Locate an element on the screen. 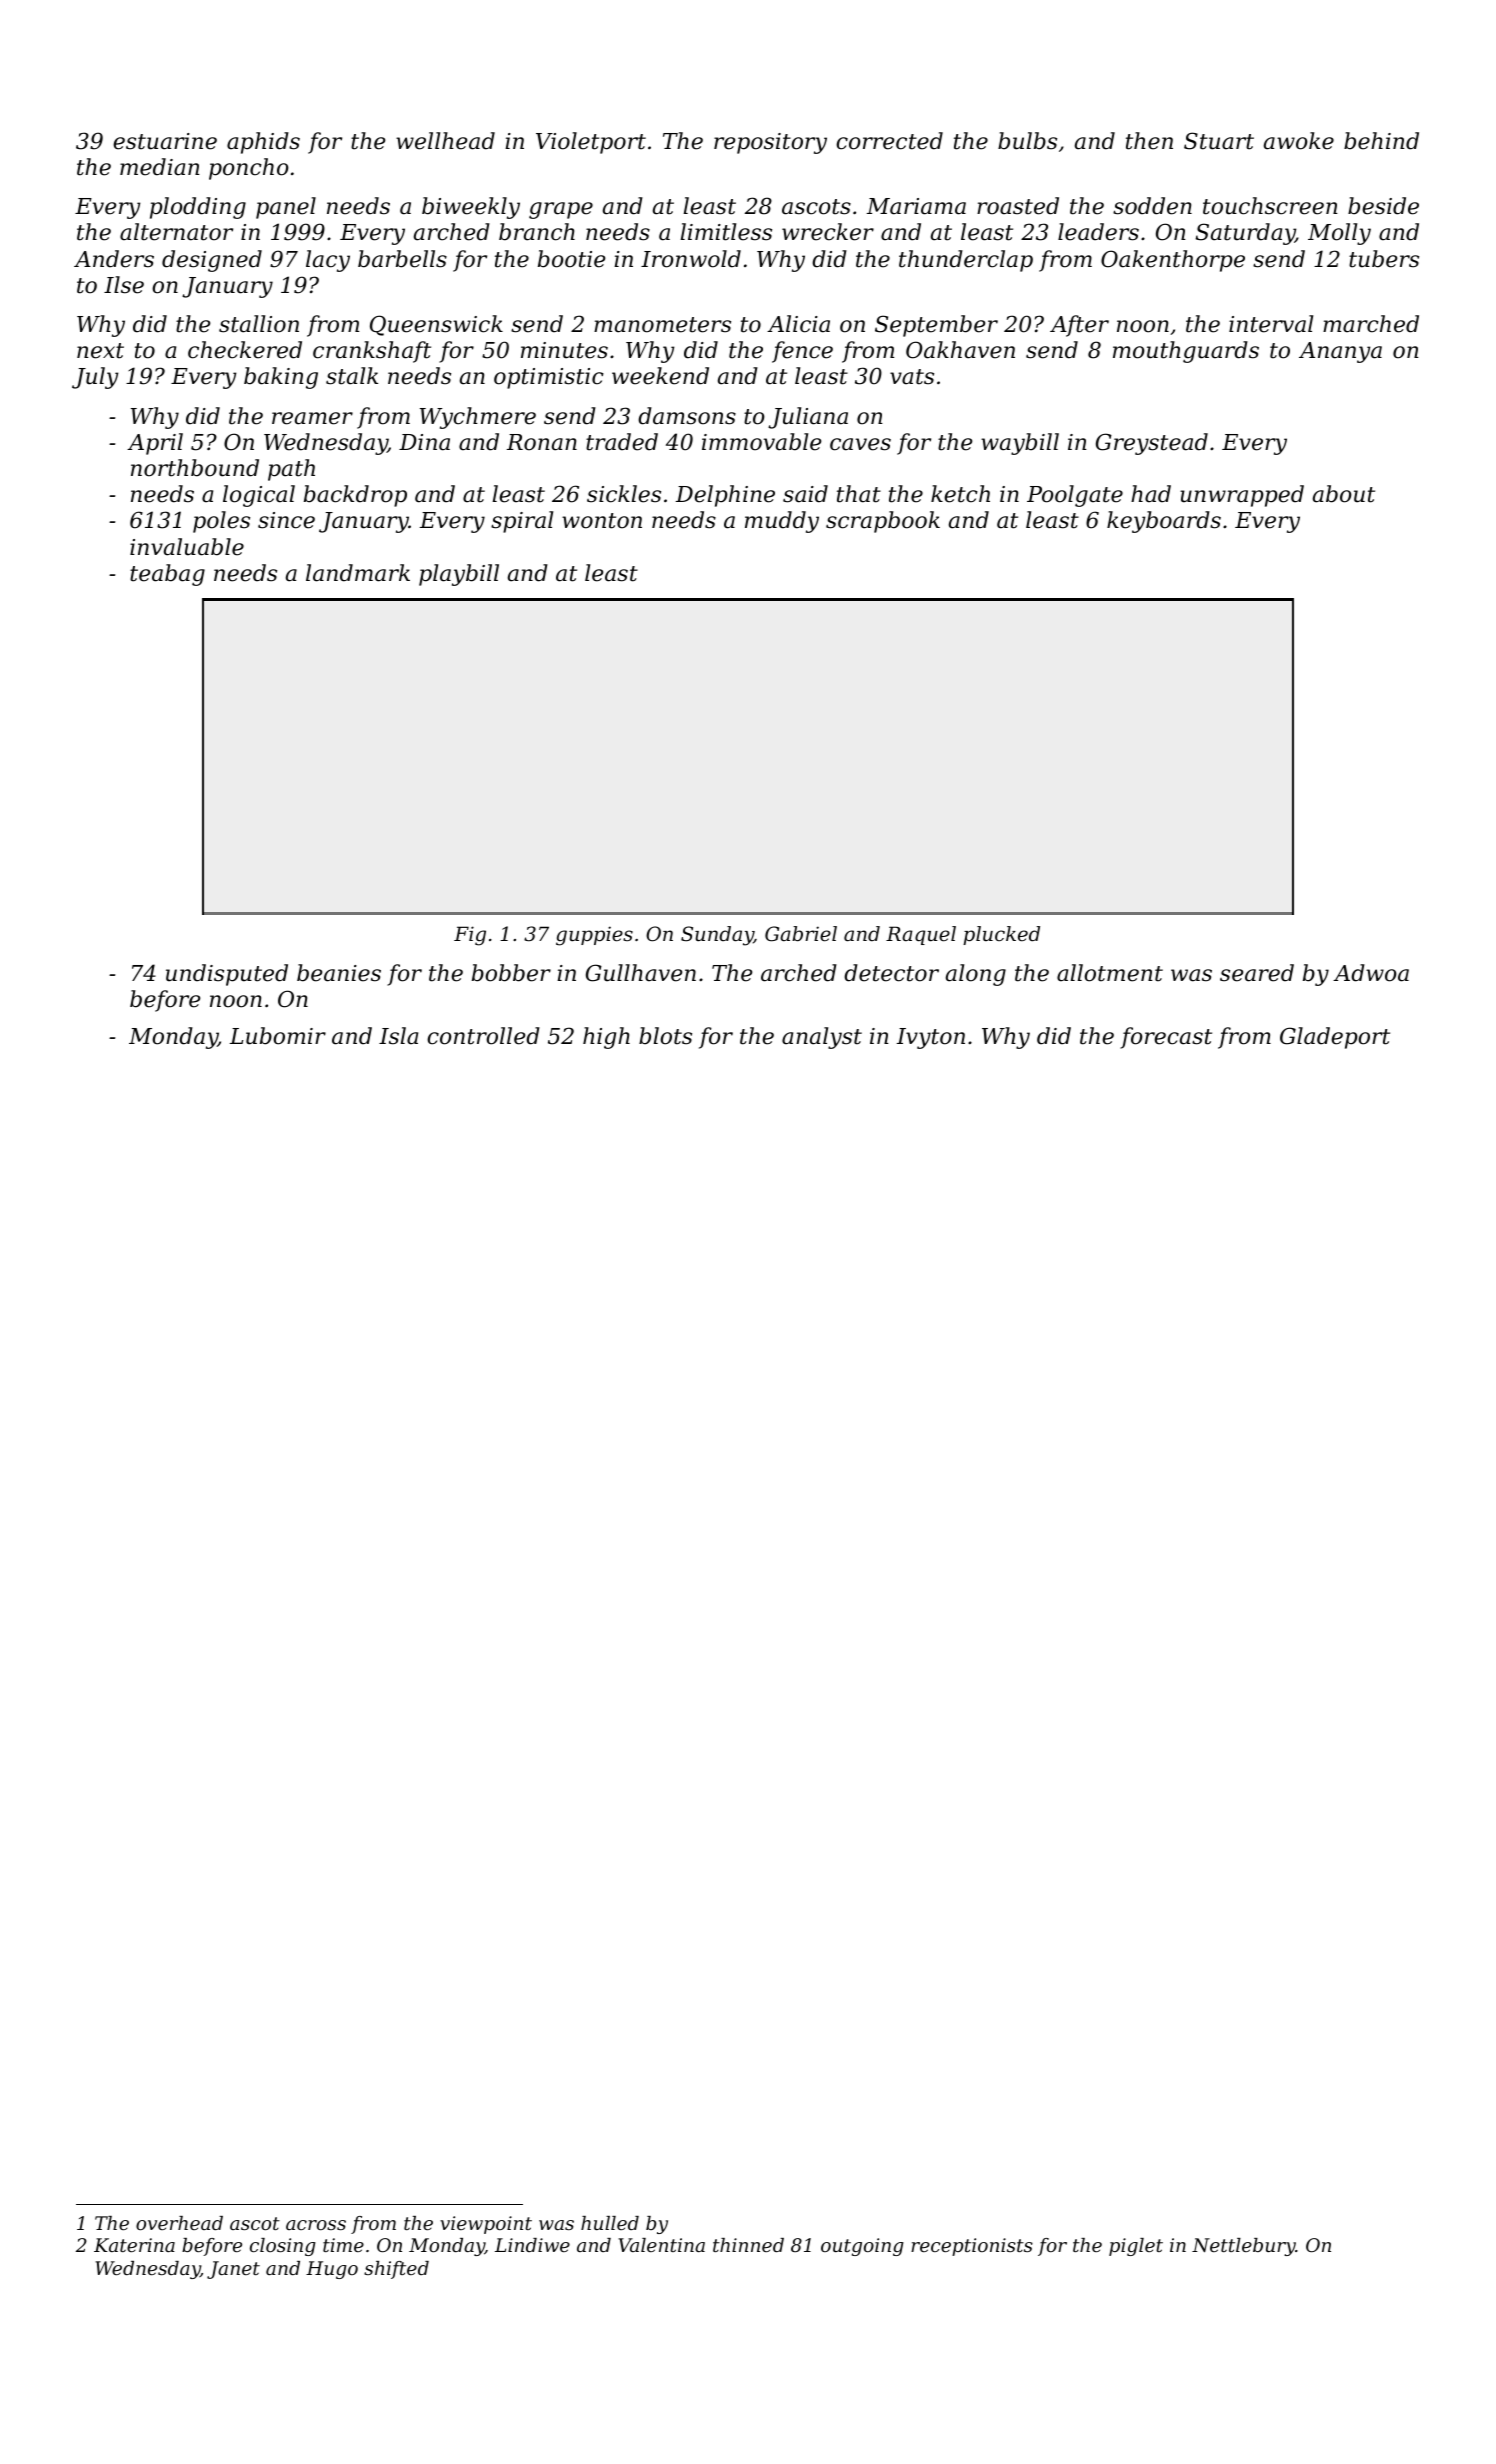 The image size is (1496, 2464). analyst is located at coordinates (822, 1038).
